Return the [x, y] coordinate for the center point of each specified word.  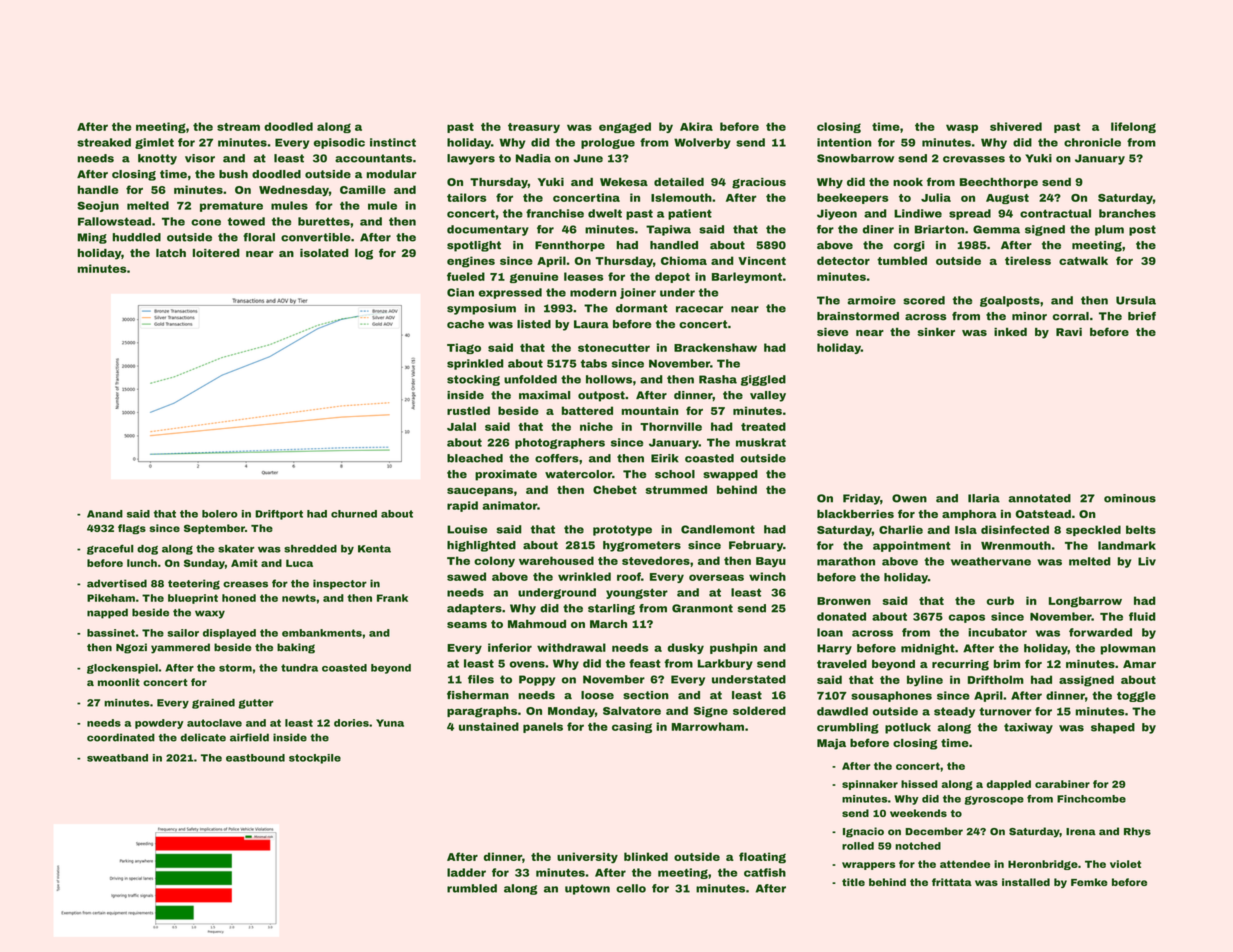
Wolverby [702, 143]
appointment [912, 546]
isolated [324, 253]
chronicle [1092, 142]
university [587, 858]
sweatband [117, 758]
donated [841, 616]
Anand [105, 514]
